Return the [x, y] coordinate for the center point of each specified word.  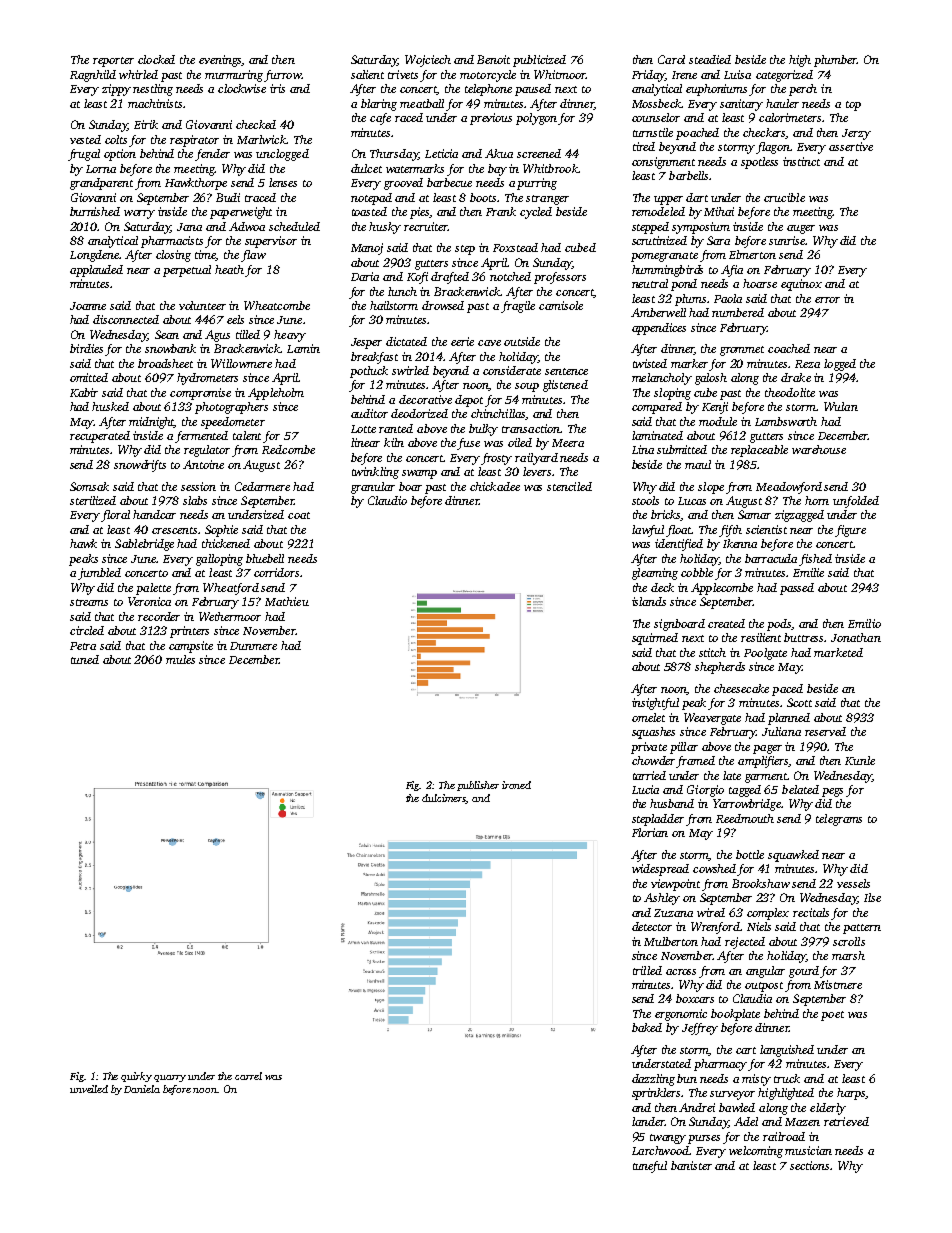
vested [85, 139]
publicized [539, 61]
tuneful [650, 1167]
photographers [231, 408]
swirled [410, 370]
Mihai [719, 211]
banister [691, 1165]
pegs [832, 792]
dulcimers [444, 799]
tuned [85, 659]
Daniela [142, 1089]
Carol [671, 59]
